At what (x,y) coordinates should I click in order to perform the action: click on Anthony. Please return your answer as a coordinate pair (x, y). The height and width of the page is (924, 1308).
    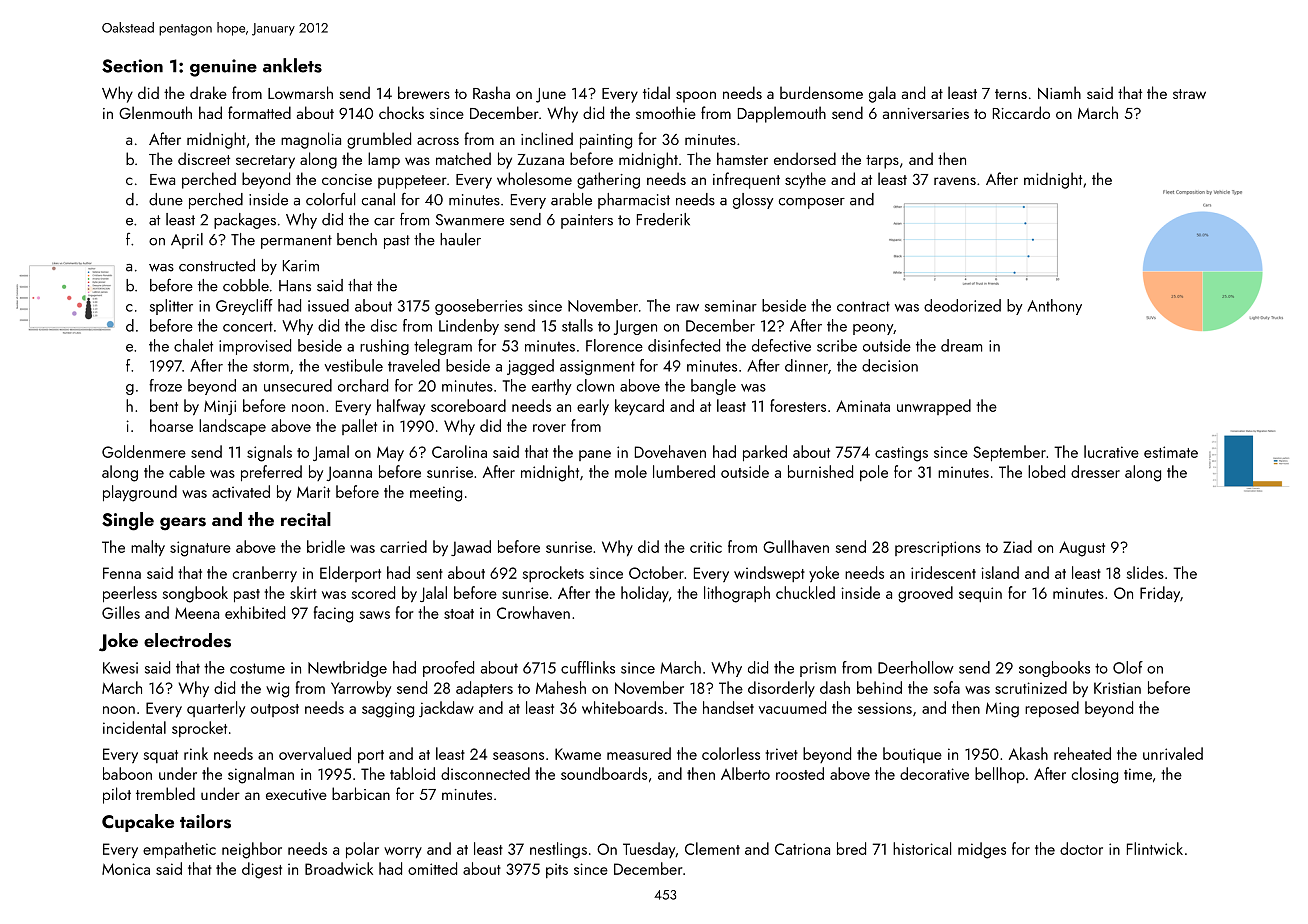
    Looking at the image, I should click on (1054, 307).
